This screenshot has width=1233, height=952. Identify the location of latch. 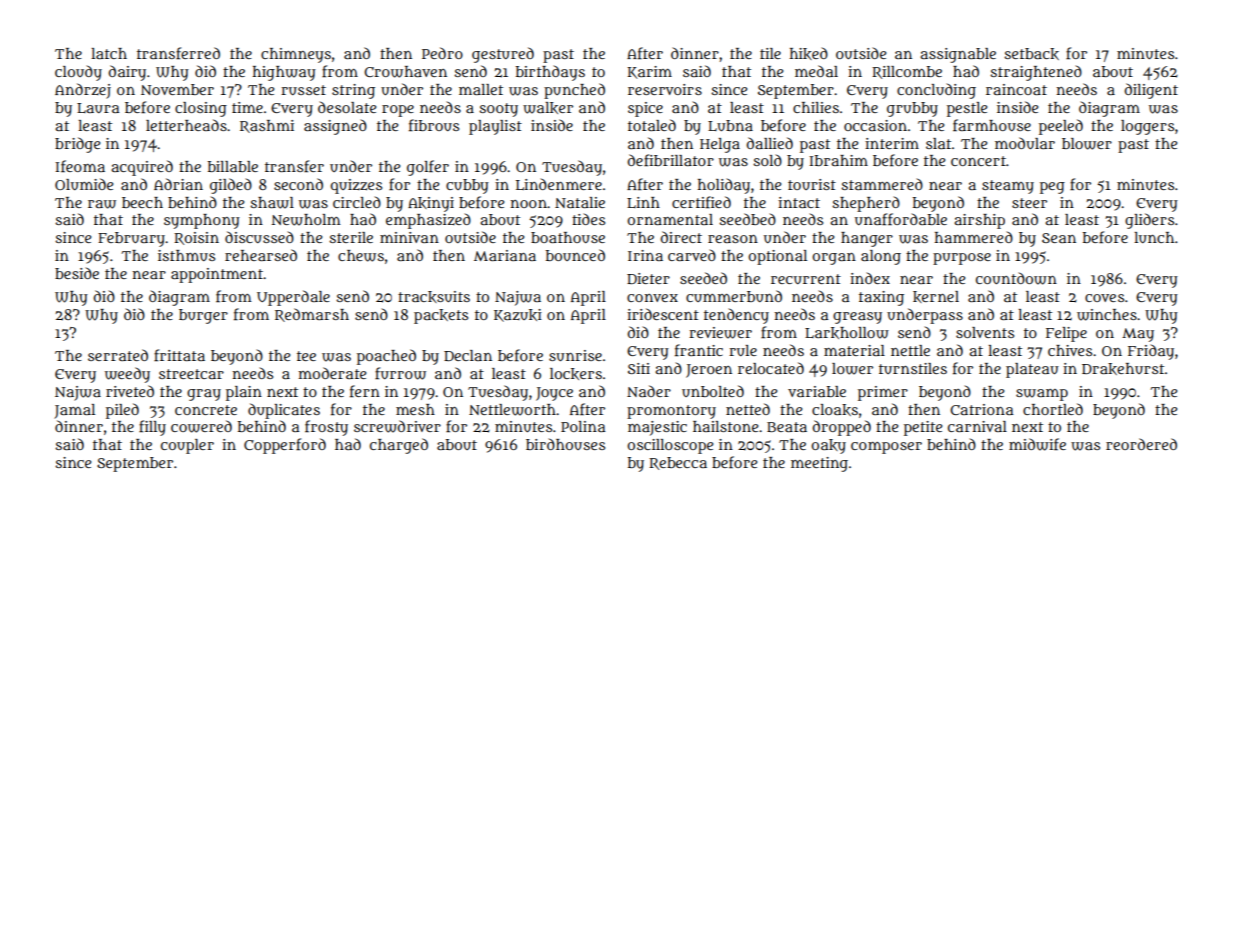
(109, 53).
